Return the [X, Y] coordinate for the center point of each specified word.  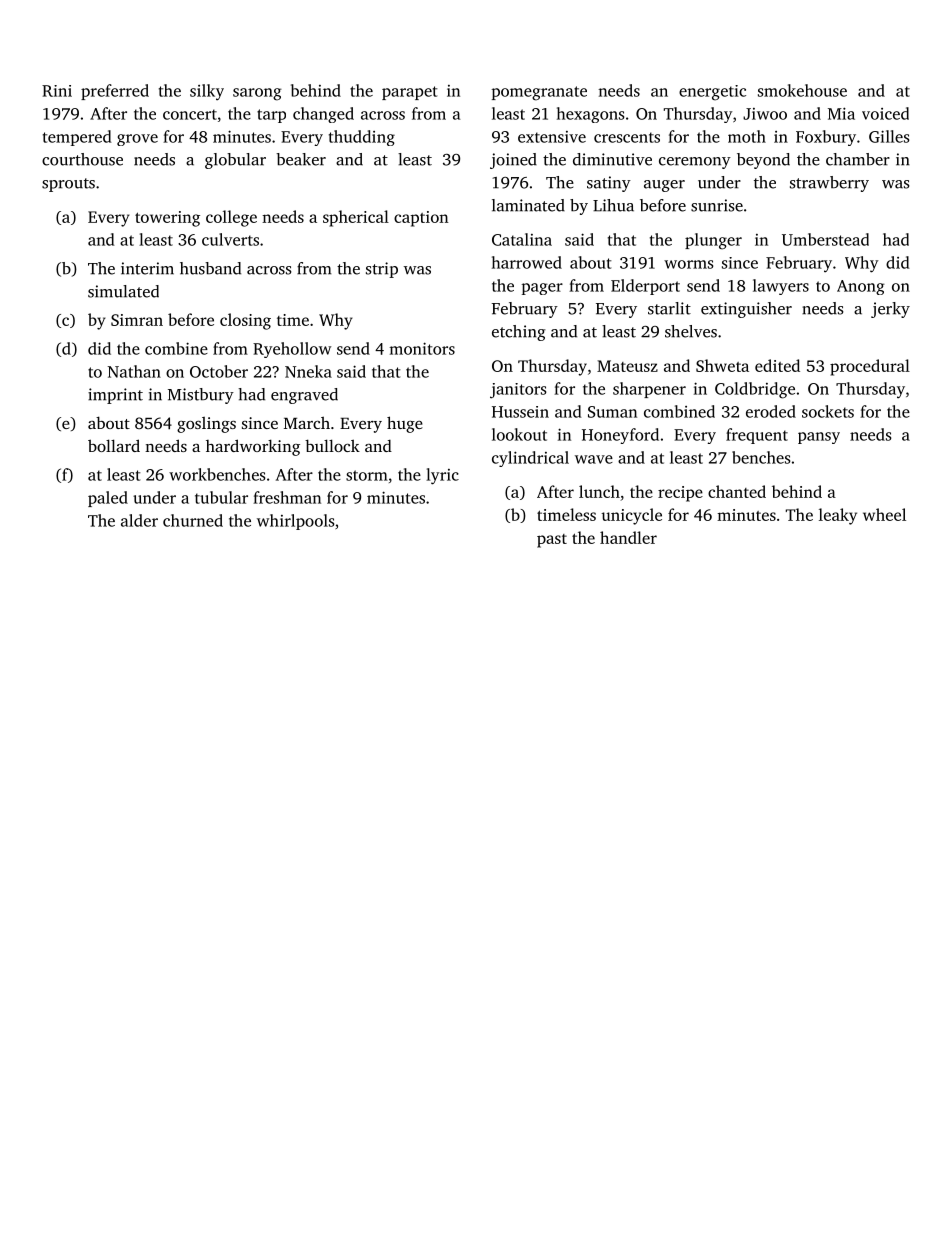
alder [139, 520]
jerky [890, 310]
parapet [409, 93]
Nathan [134, 371]
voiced [885, 113]
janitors [518, 391]
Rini [57, 91]
